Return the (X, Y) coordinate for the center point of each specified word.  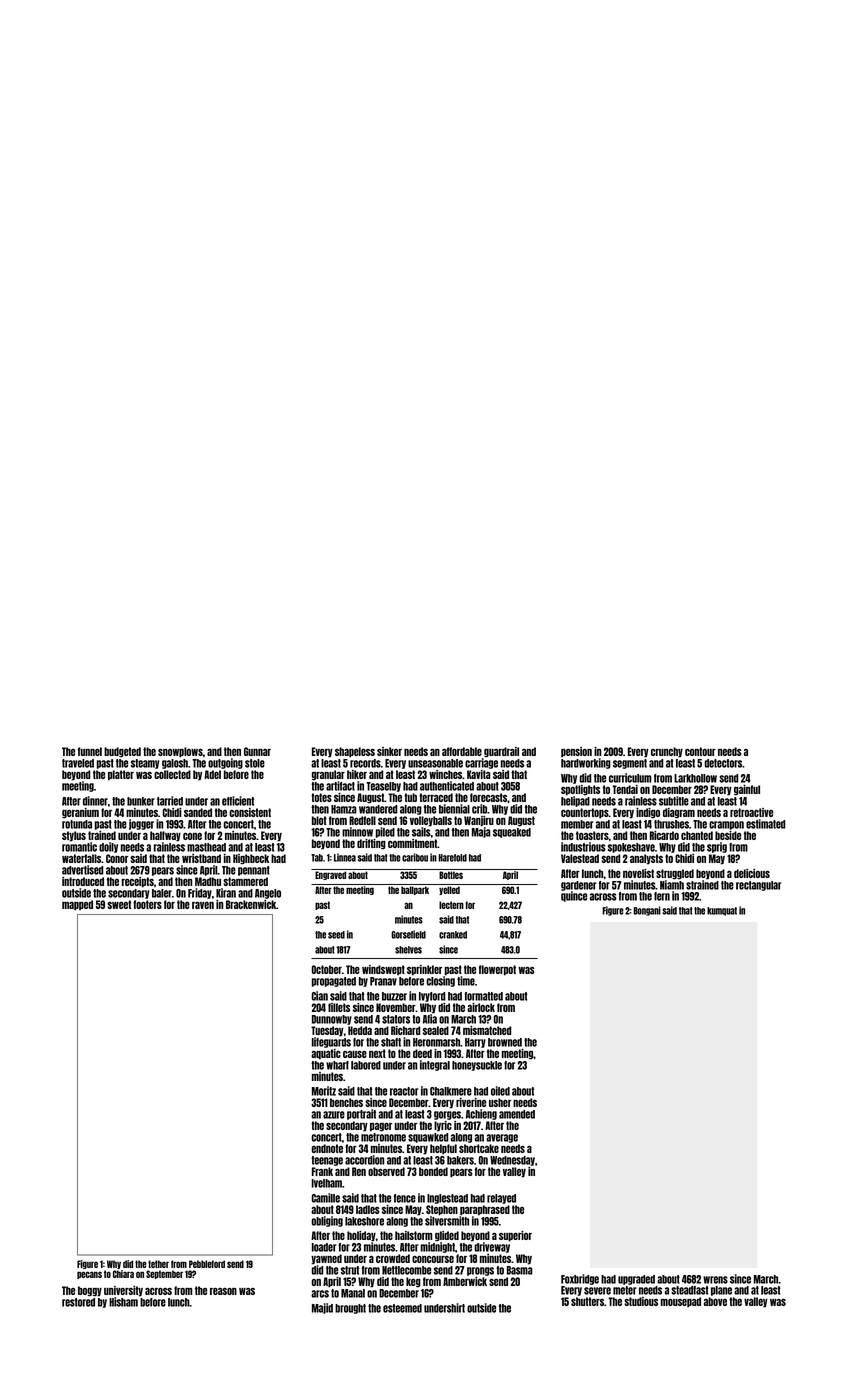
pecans (89, 1275)
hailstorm (413, 1235)
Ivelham (326, 1183)
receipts (138, 882)
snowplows (180, 752)
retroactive (751, 812)
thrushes (671, 824)
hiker (357, 774)
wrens (715, 1280)
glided (447, 1236)
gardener (579, 886)
